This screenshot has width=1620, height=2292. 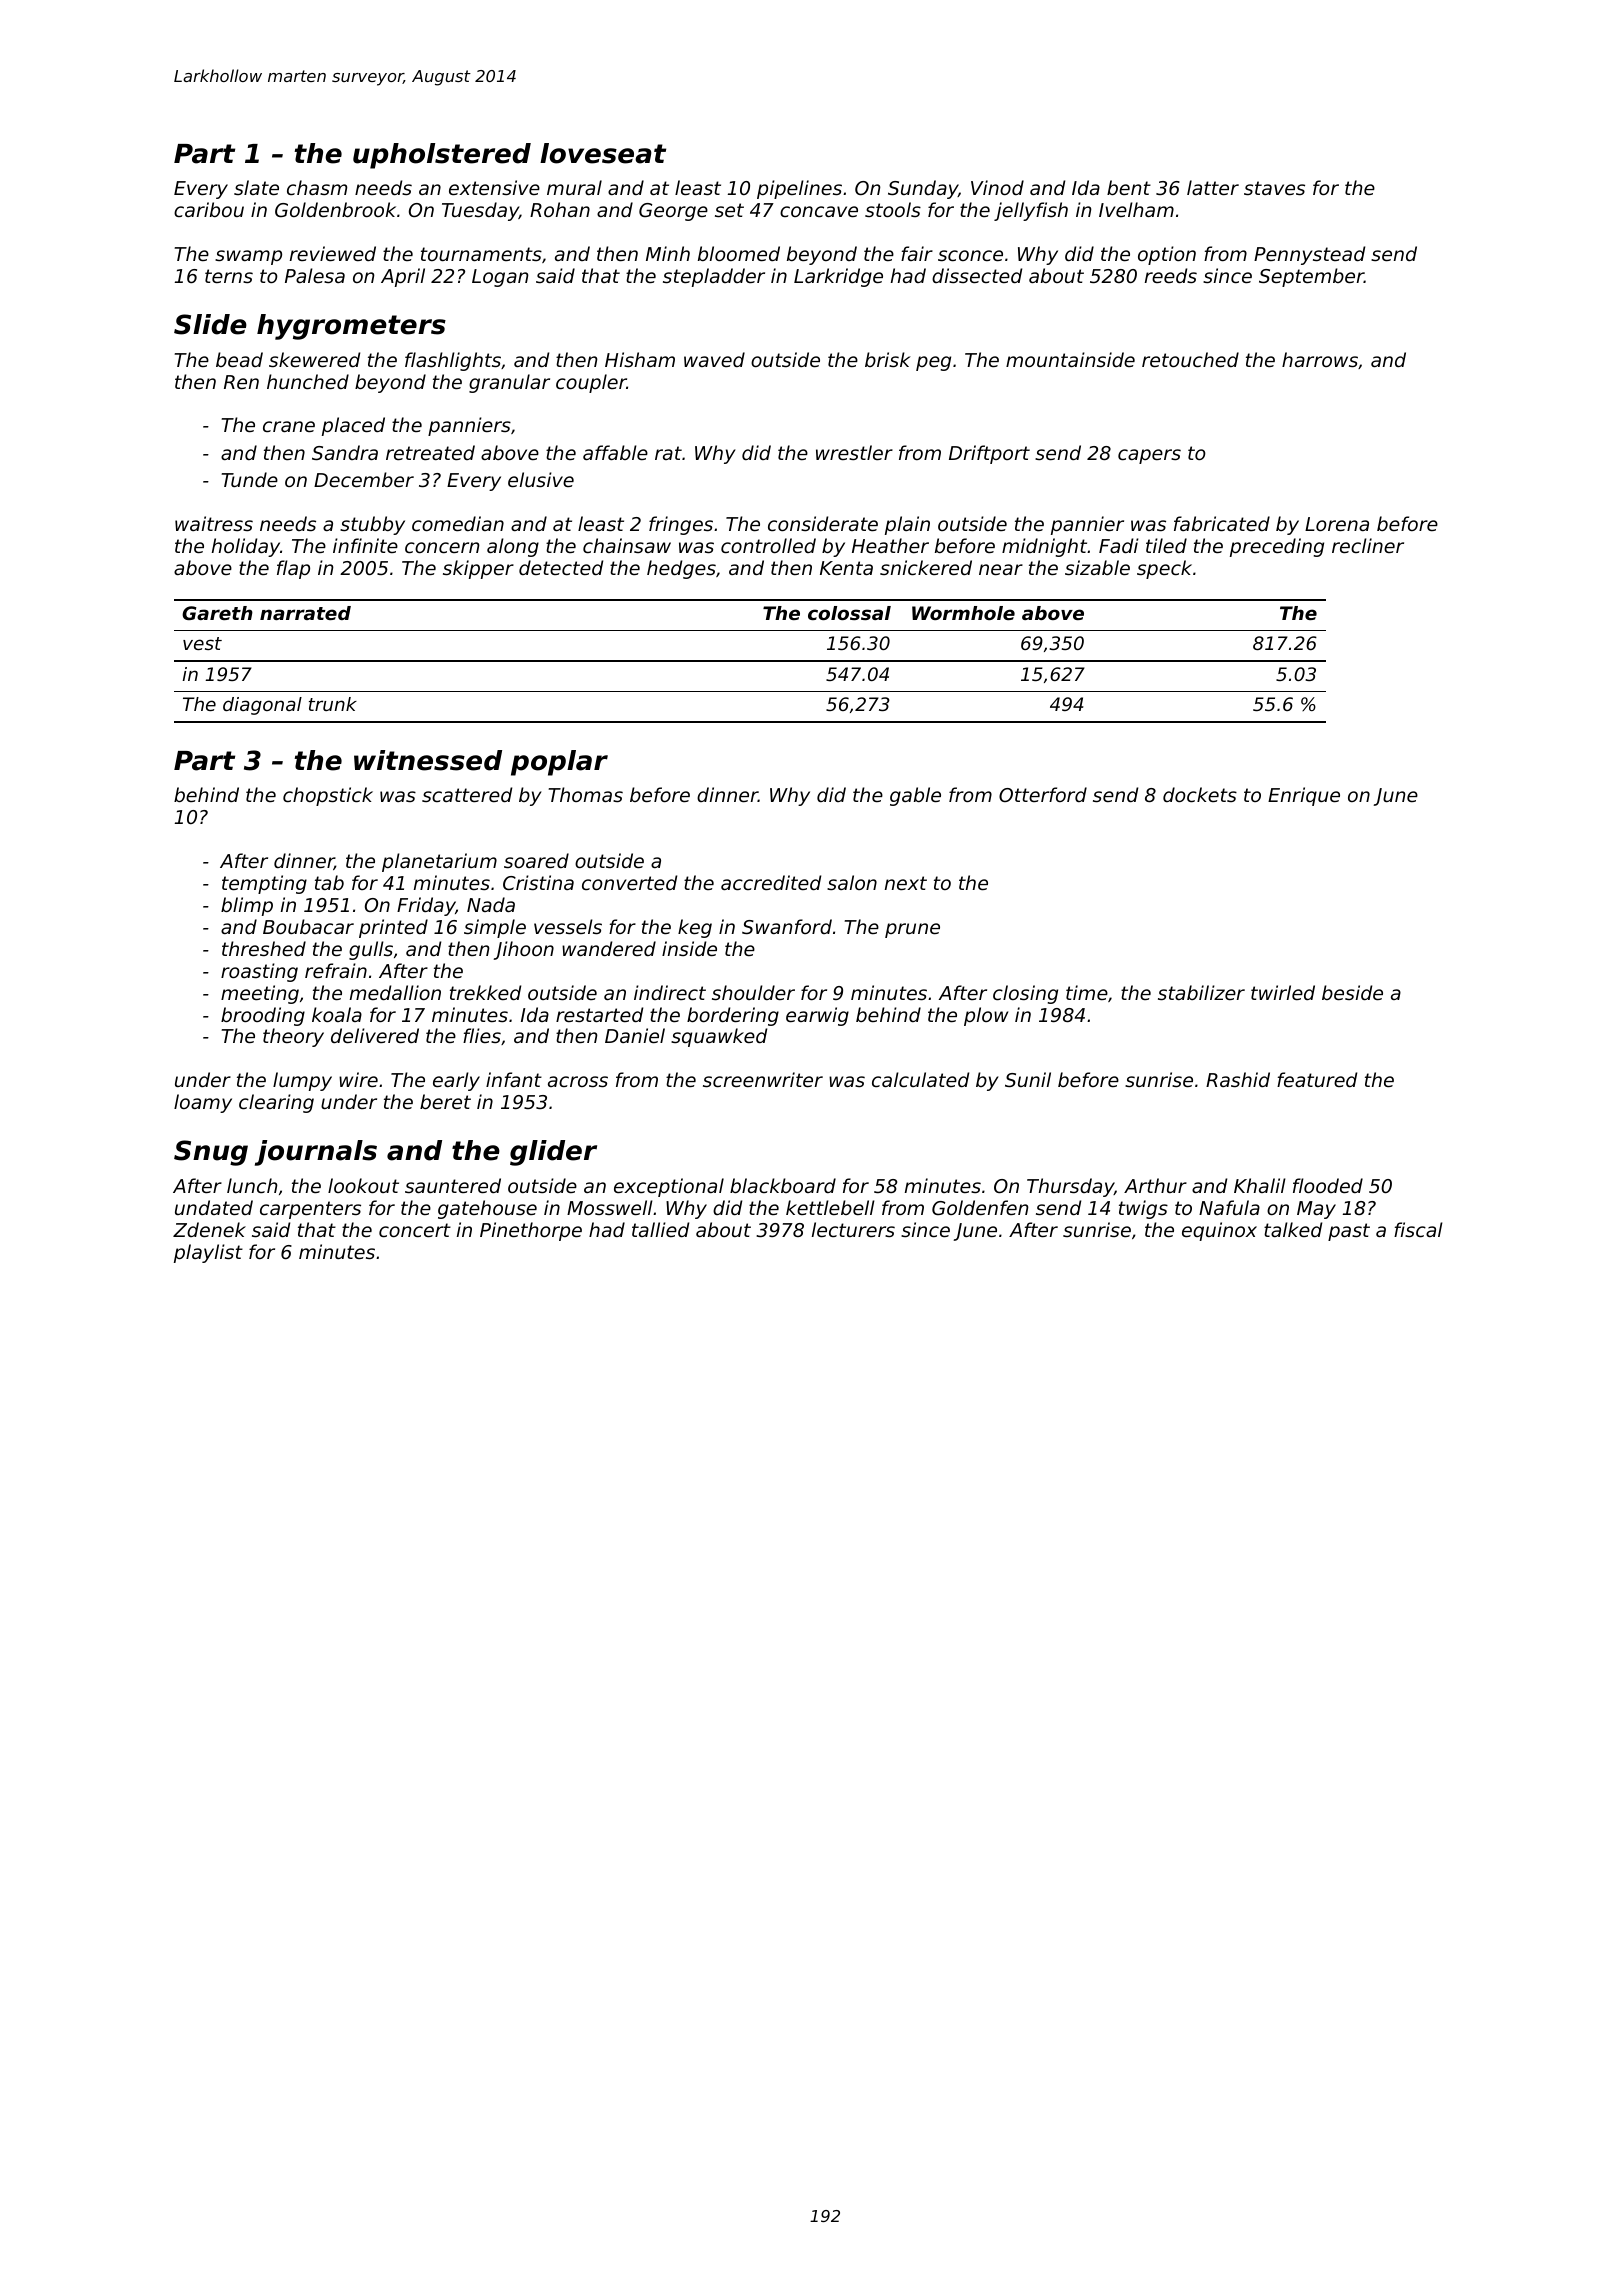 What do you see at coordinates (333, 704) in the screenshot?
I see `trunk` at bounding box center [333, 704].
